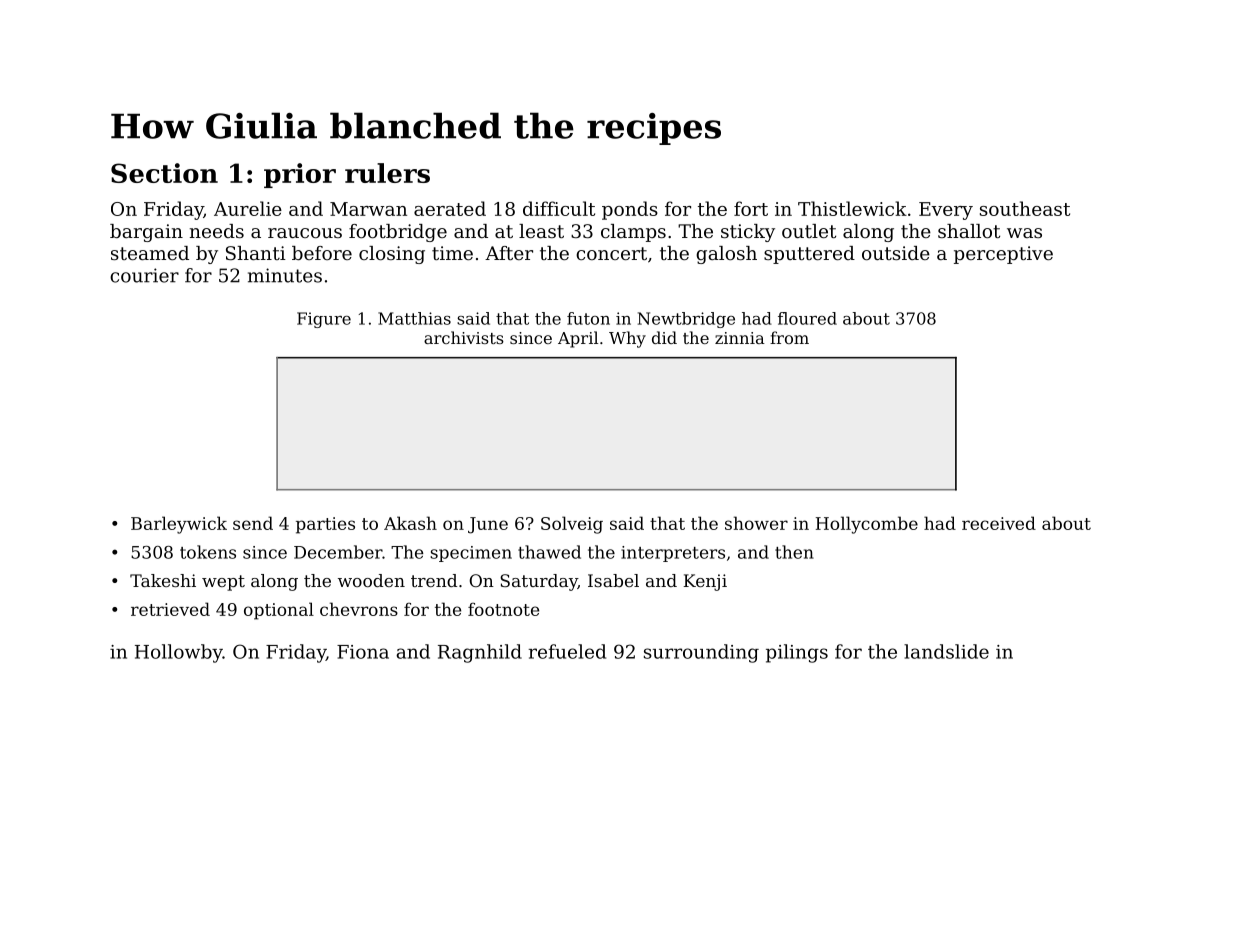  I want to click on received, so click(999, 523).
